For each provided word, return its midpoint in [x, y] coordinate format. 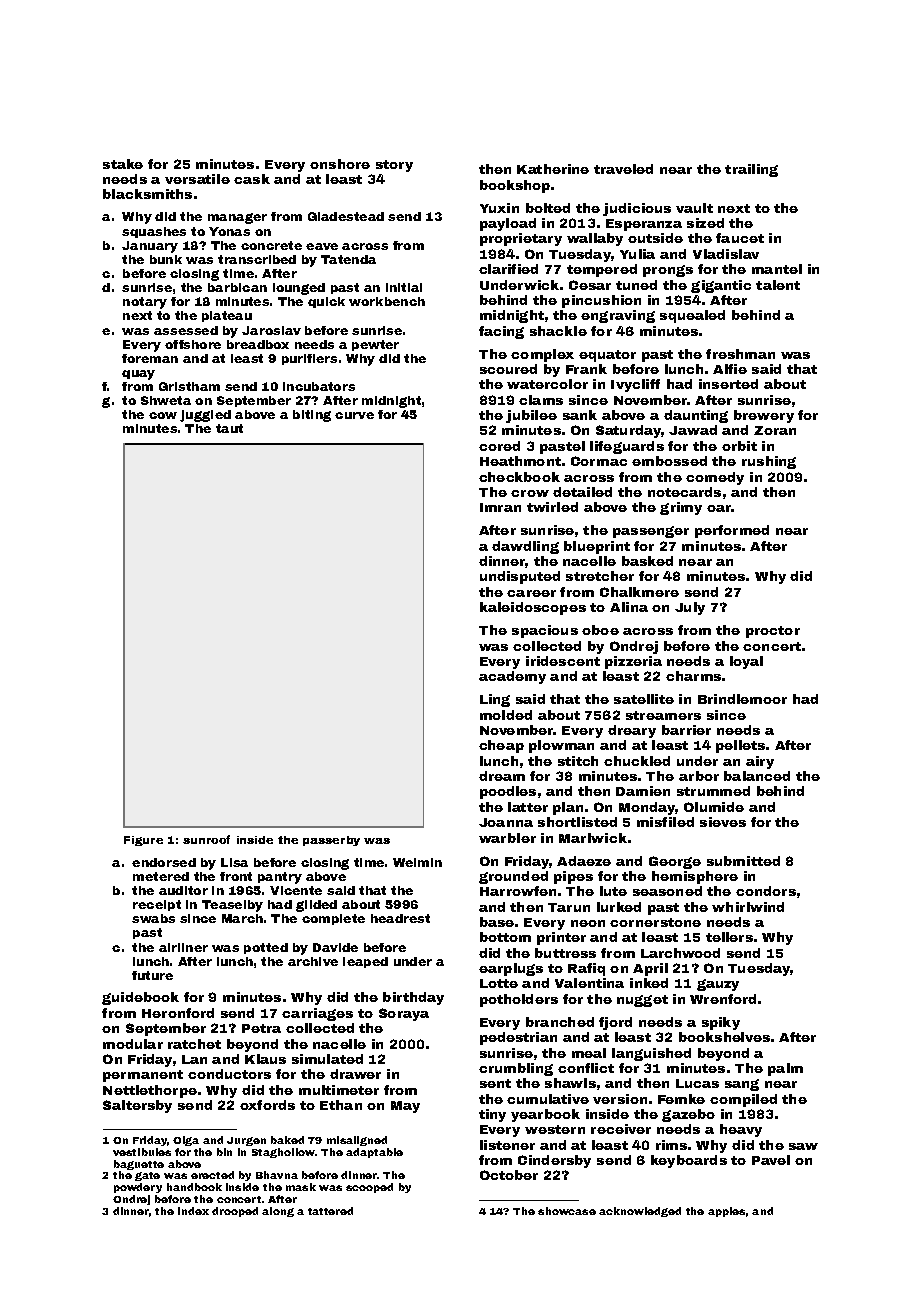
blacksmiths [147, 194]
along [278, 1212]
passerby [331, 841]
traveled [623, 169]
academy [512, 677]
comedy [715, 478]
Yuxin [499, 208]
